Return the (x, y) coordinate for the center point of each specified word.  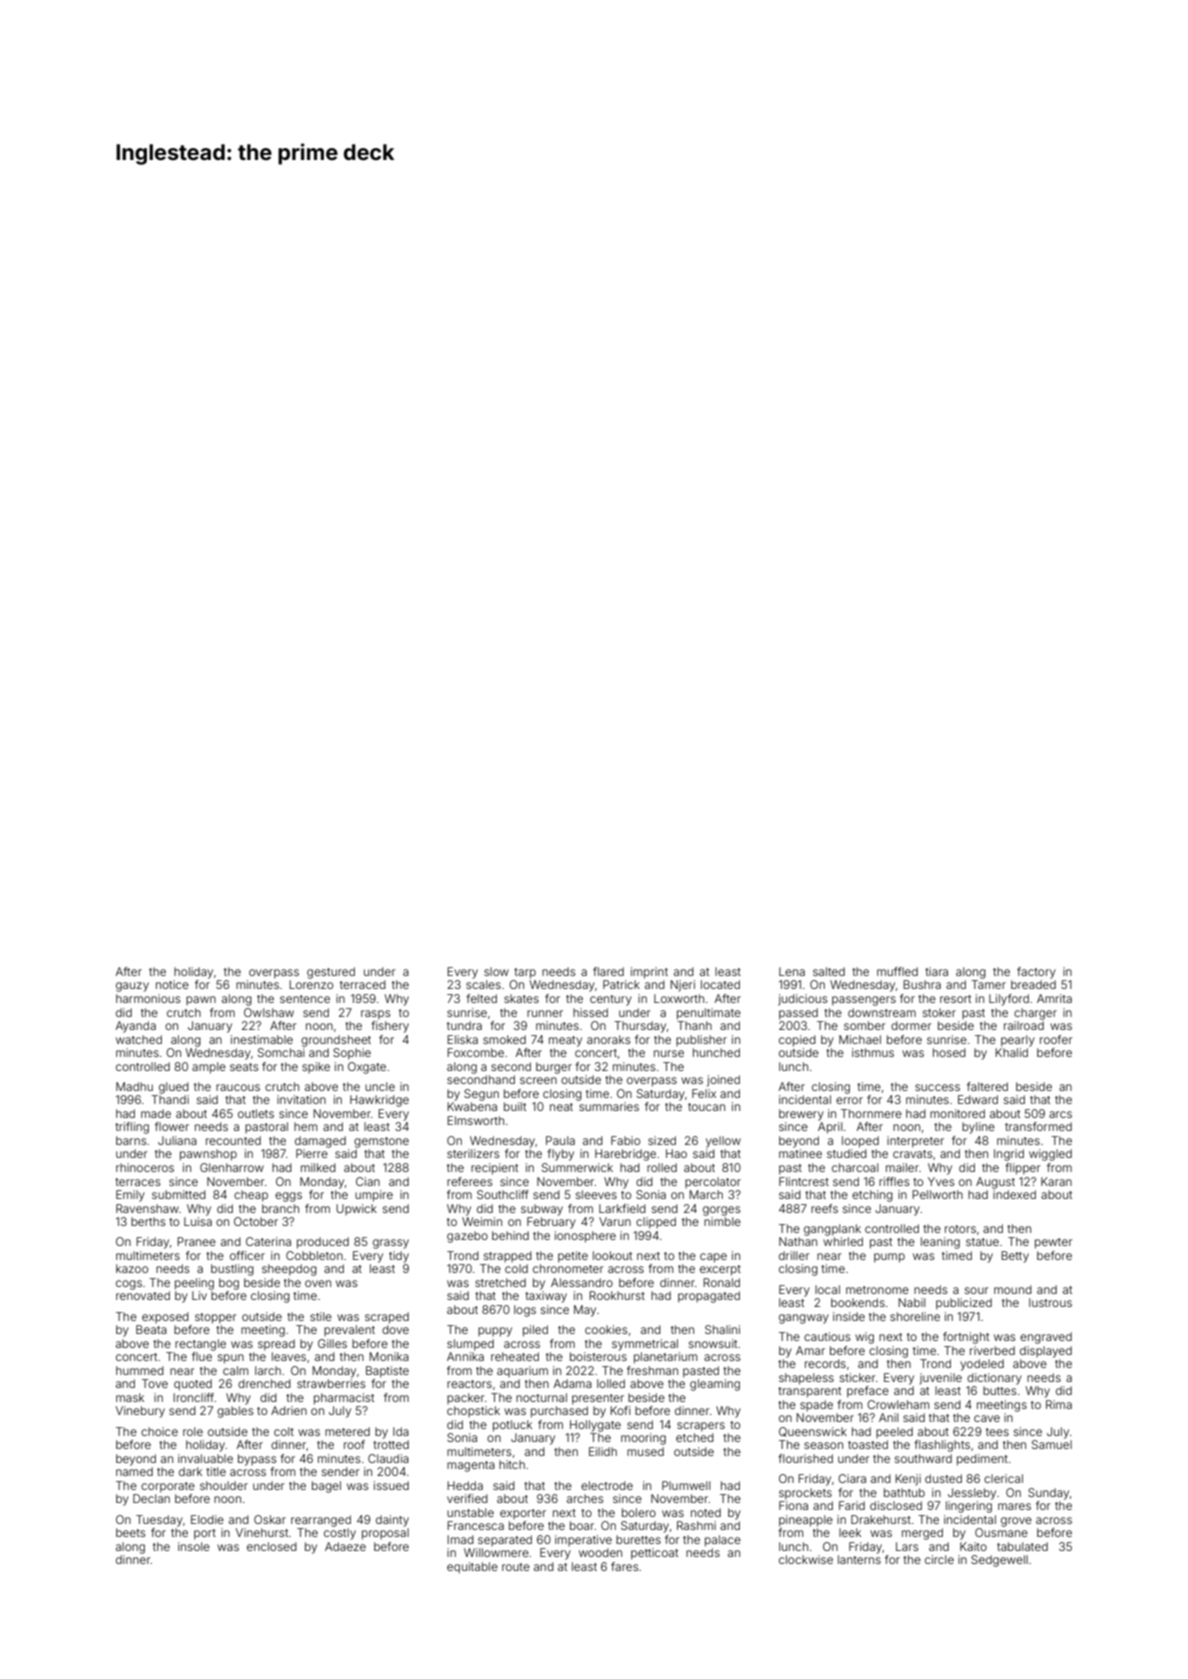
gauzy (132, 987)
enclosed (272, 1546)
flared (608, 971)
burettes (638, 1539)
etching (872, 1196)
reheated (515, 1356)
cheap (251, 1196)
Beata (151, 1329)
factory (1036, 973)
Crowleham (898, 1404)
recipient (494, 1169)
